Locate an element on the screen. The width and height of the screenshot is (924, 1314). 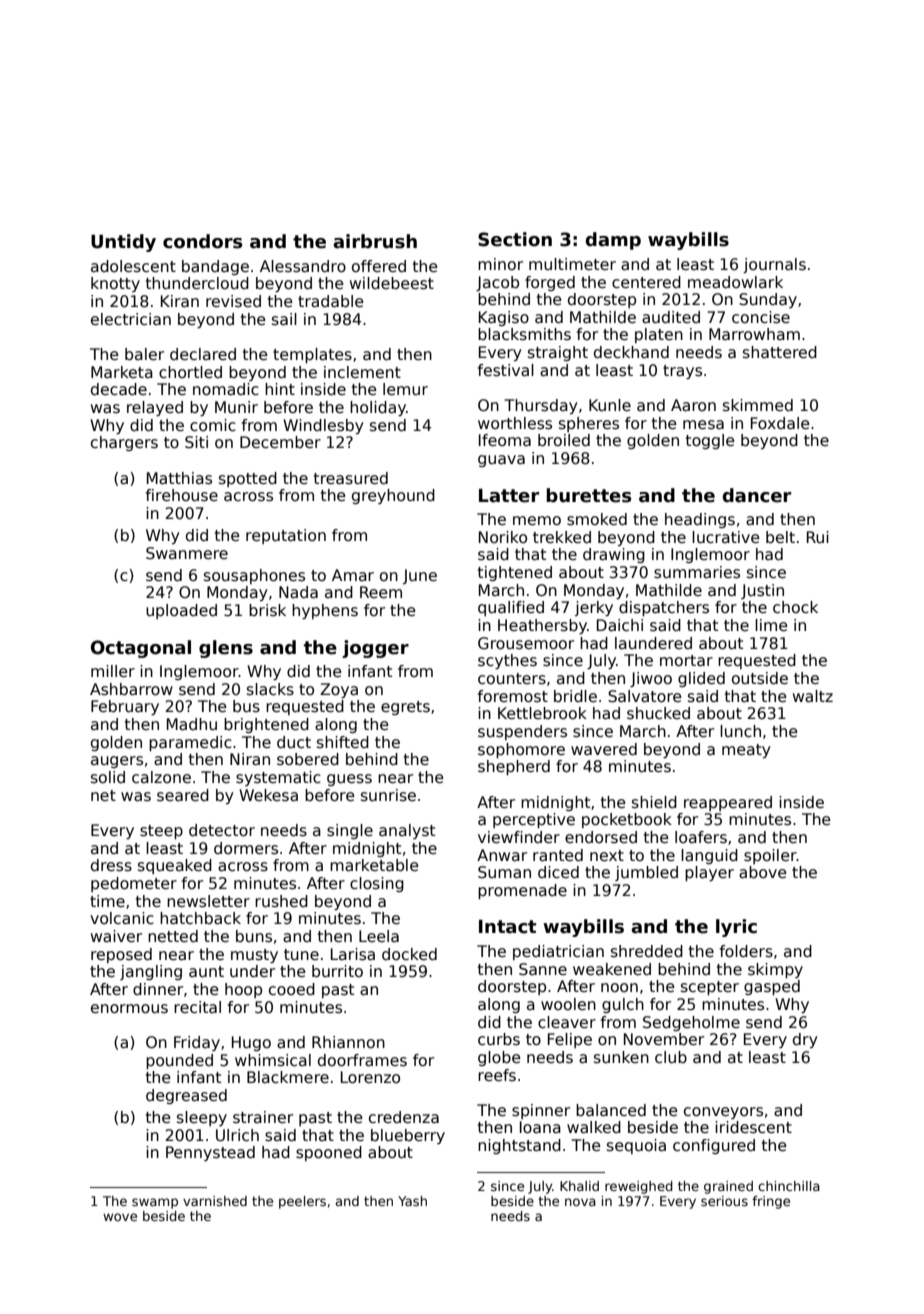
Aaron is located at coordinates (693, 405).
